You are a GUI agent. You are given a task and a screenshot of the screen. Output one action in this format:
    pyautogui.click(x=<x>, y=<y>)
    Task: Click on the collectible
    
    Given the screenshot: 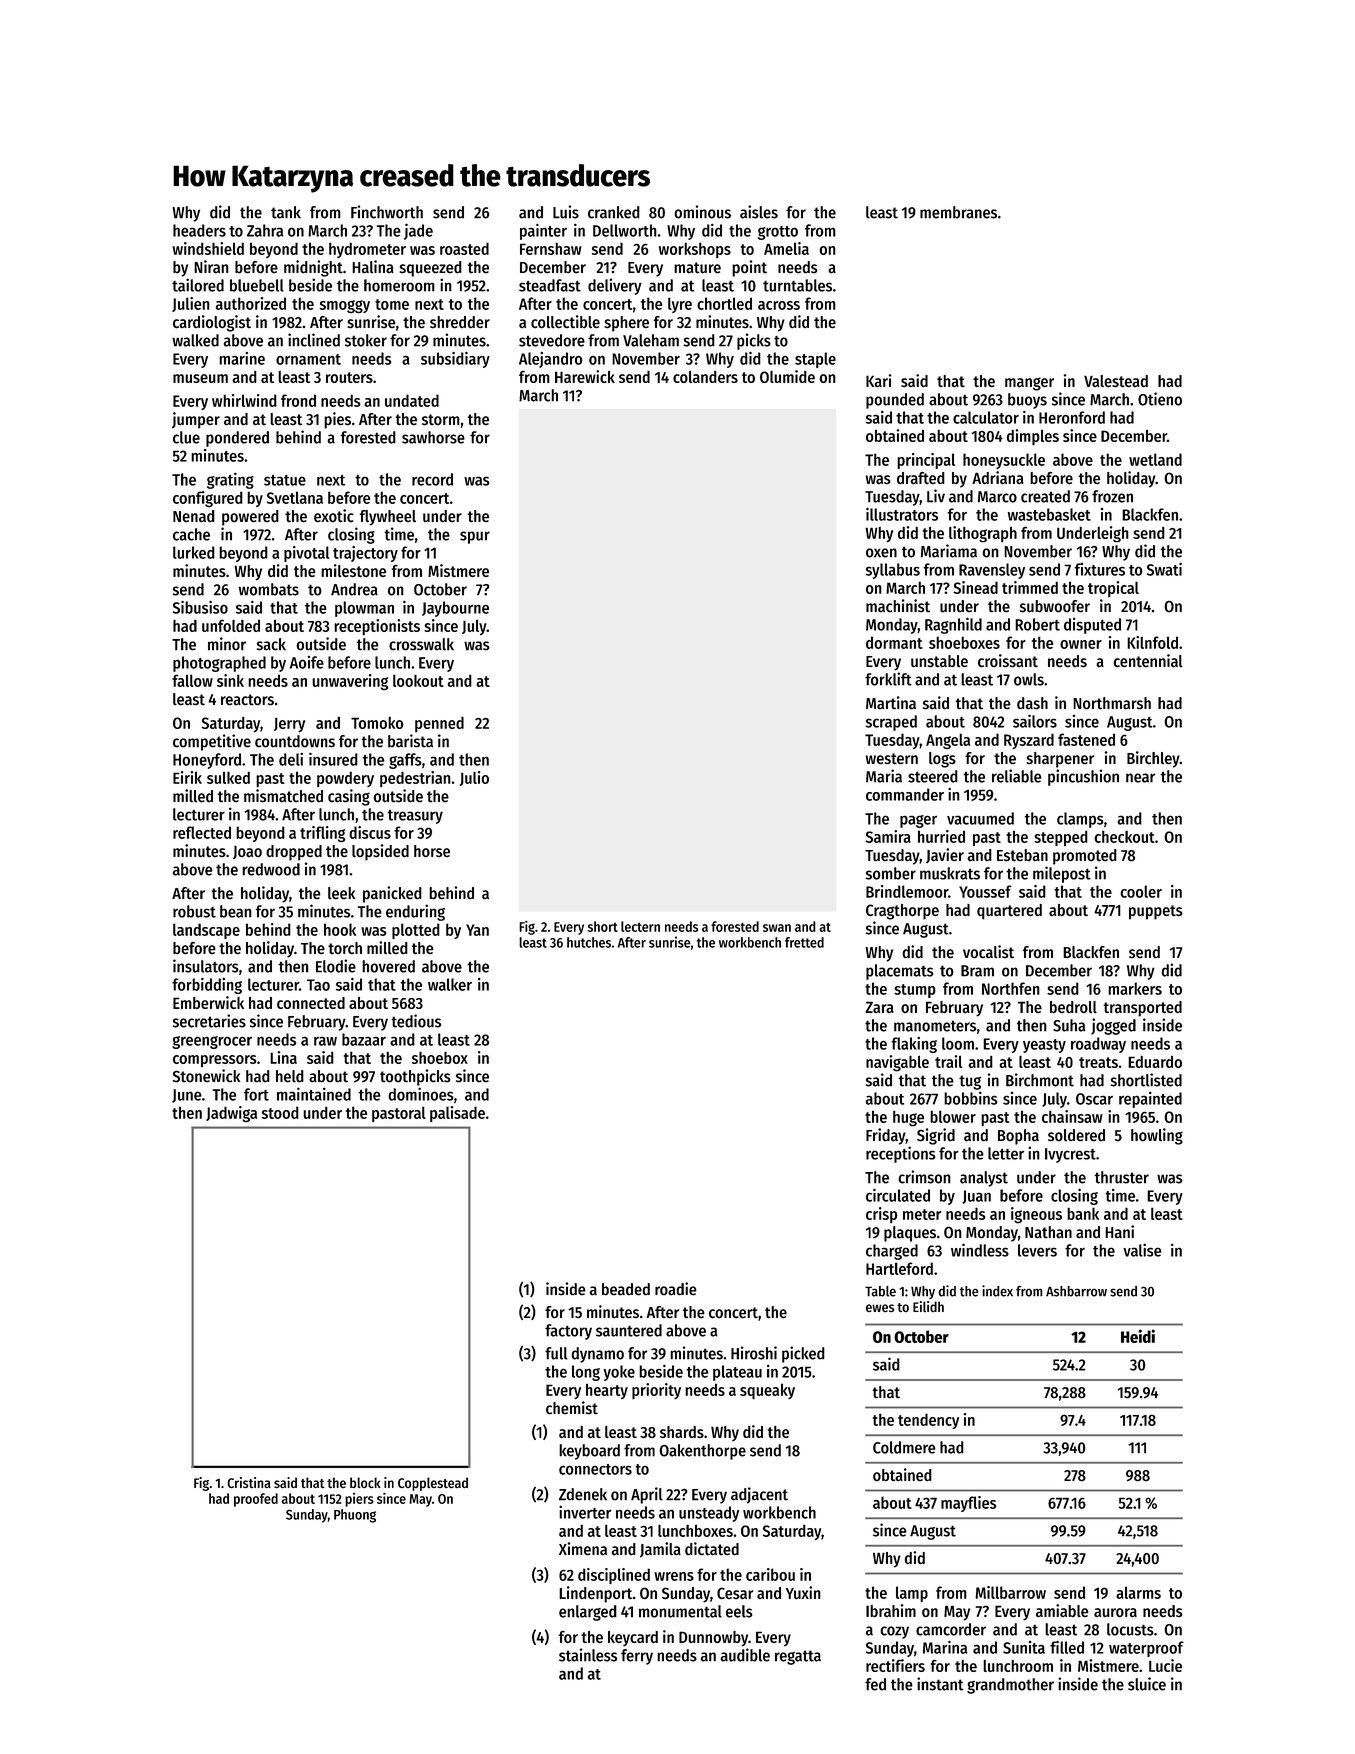 What is the action you would take?
    pyautogui.click(x=565, y=321)
